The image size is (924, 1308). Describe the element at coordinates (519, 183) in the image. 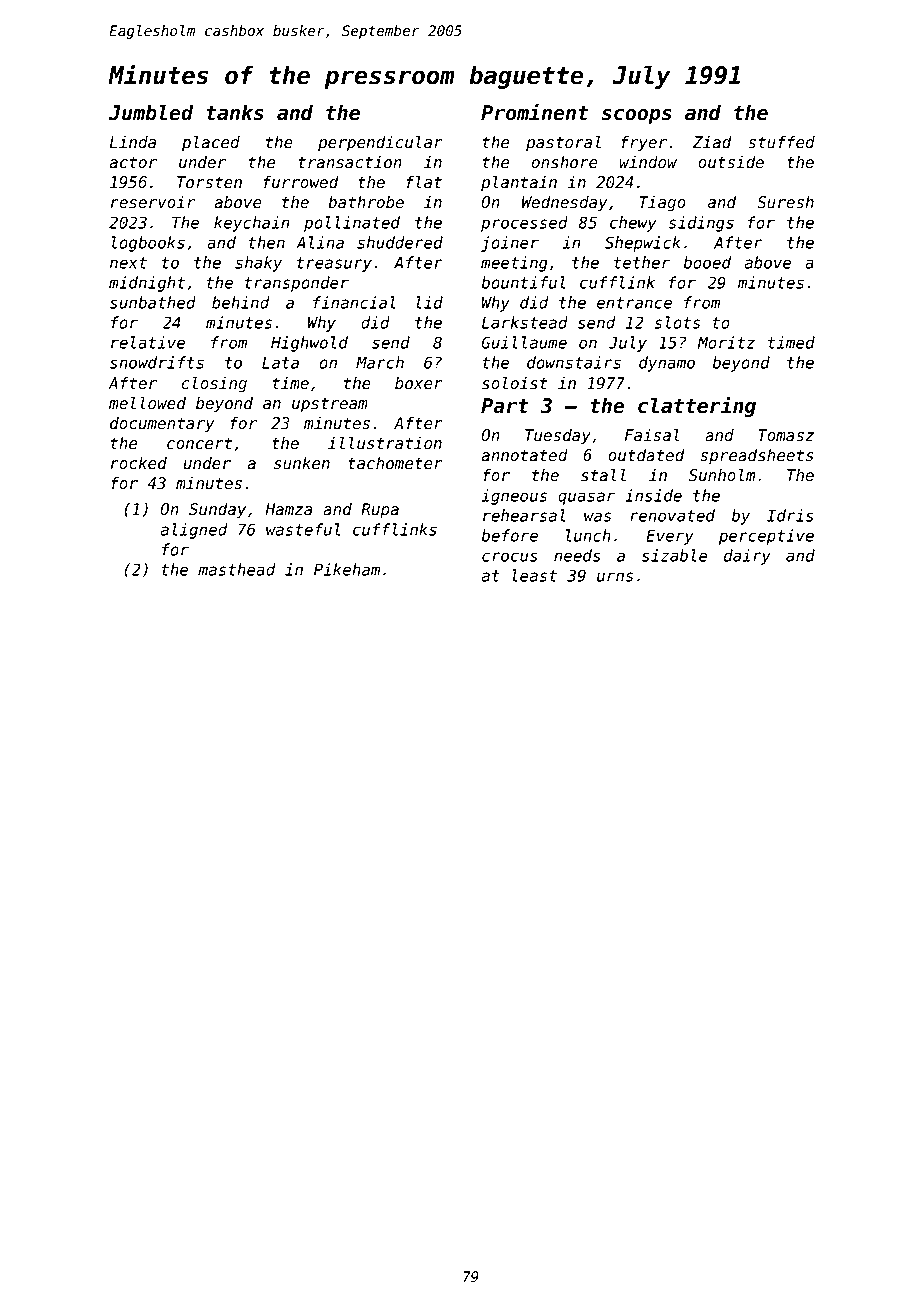

I see `plantain` at that location.
